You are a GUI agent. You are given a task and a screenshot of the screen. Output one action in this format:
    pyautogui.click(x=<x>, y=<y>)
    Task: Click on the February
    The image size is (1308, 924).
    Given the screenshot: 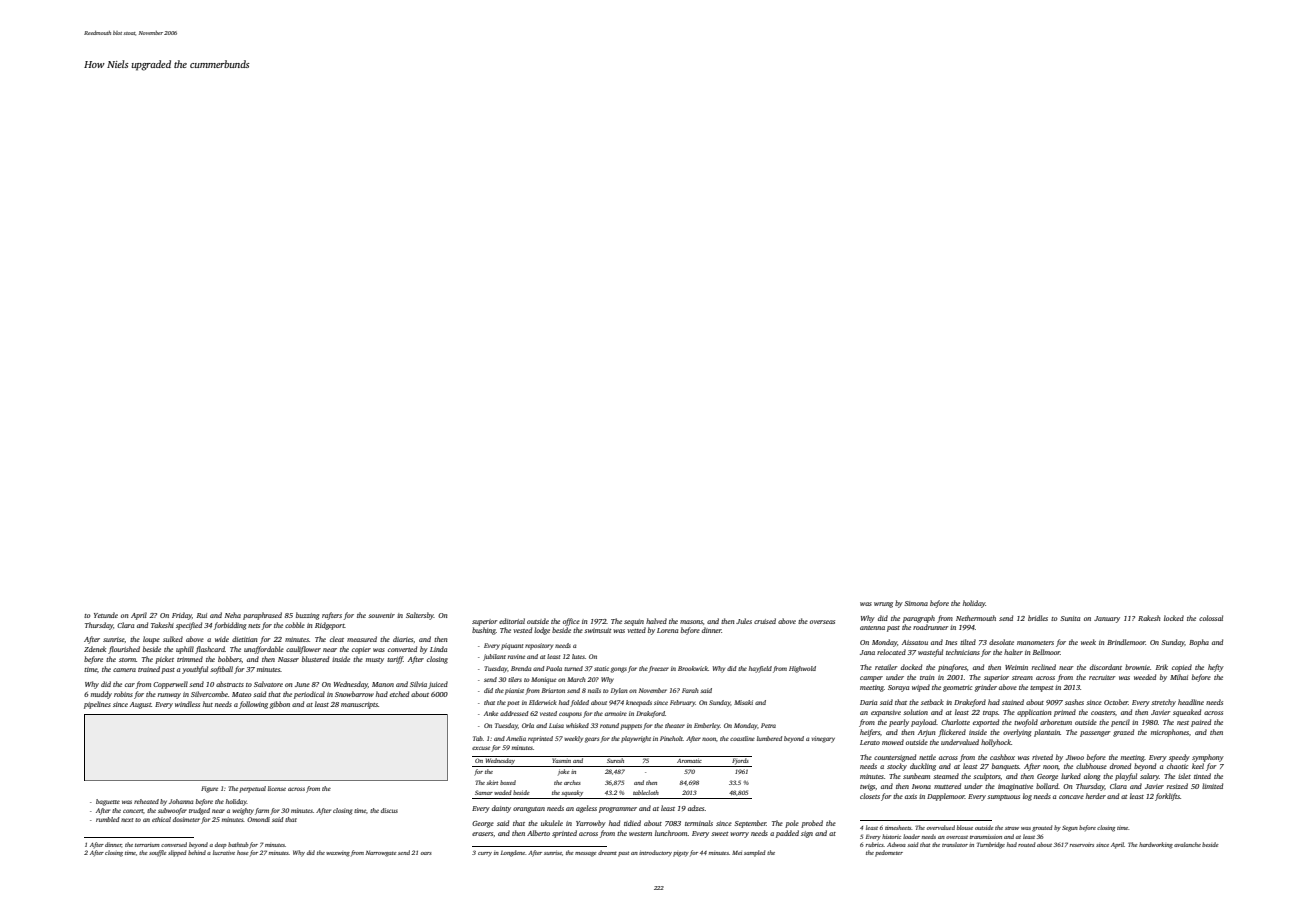 What is the action you would take?
    pyautogui.click(x=683, y=703)
